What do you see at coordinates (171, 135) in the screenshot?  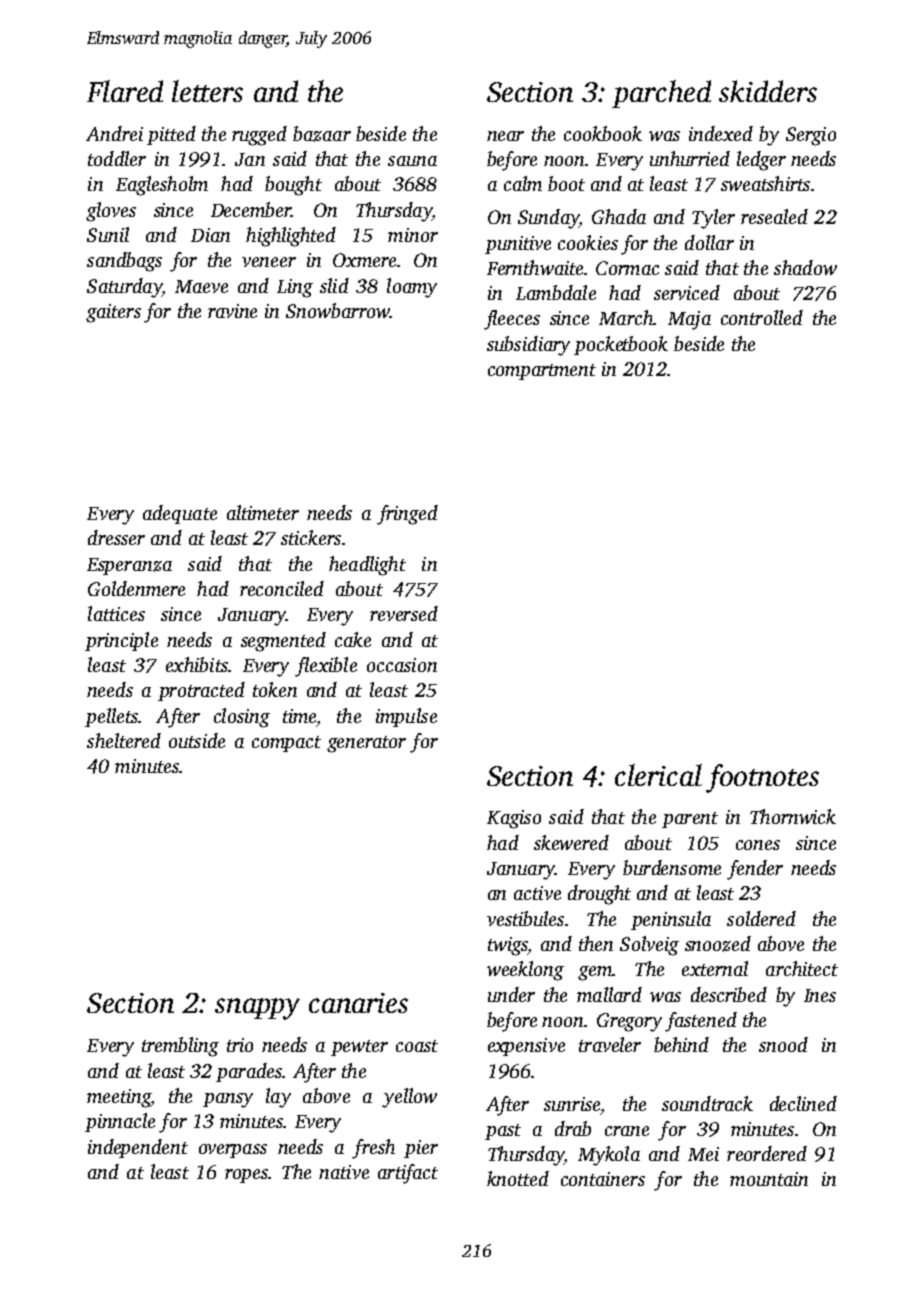 I see `pitted` at bounding box center [171, 135].
